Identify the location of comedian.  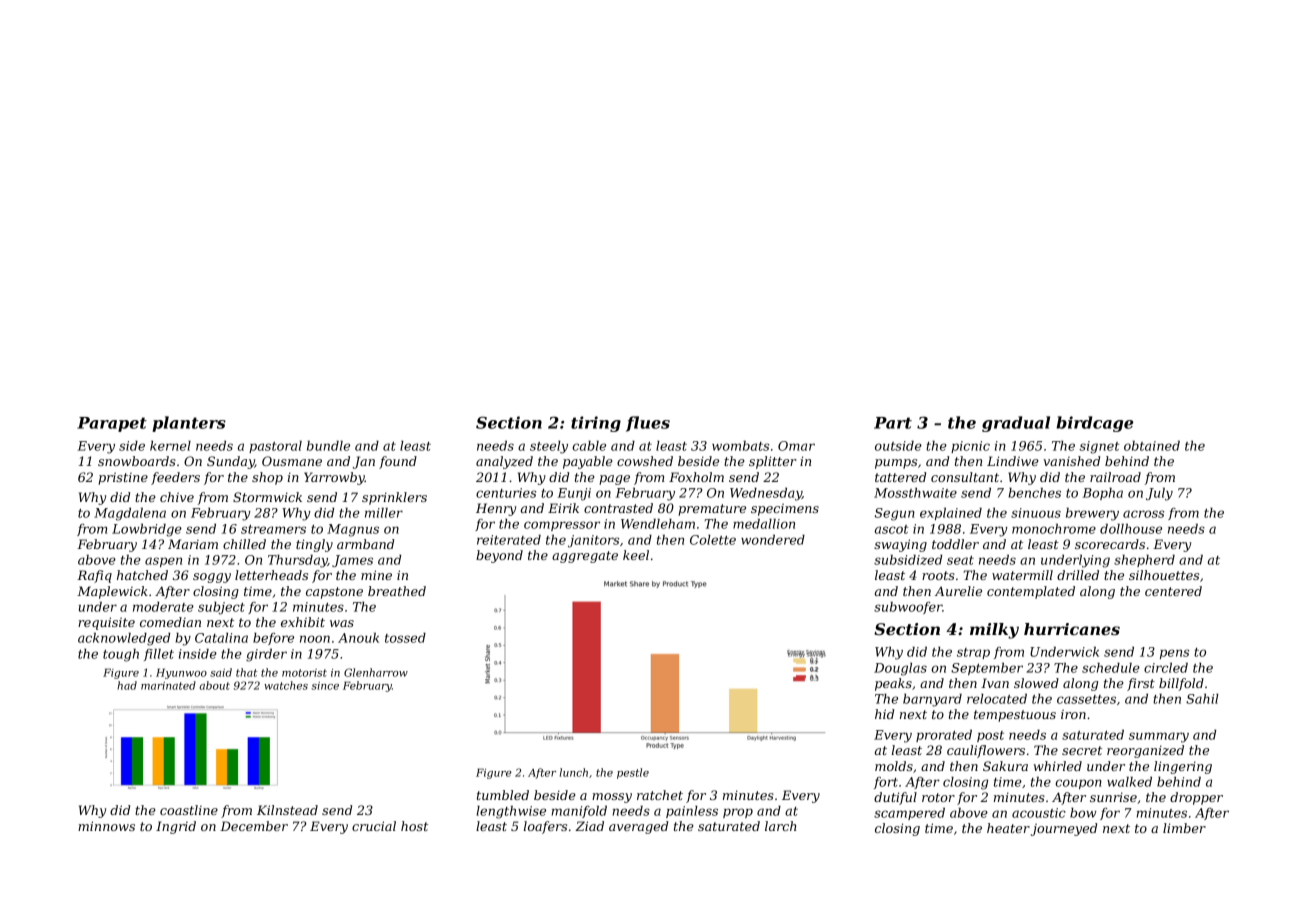
(170, 622).
